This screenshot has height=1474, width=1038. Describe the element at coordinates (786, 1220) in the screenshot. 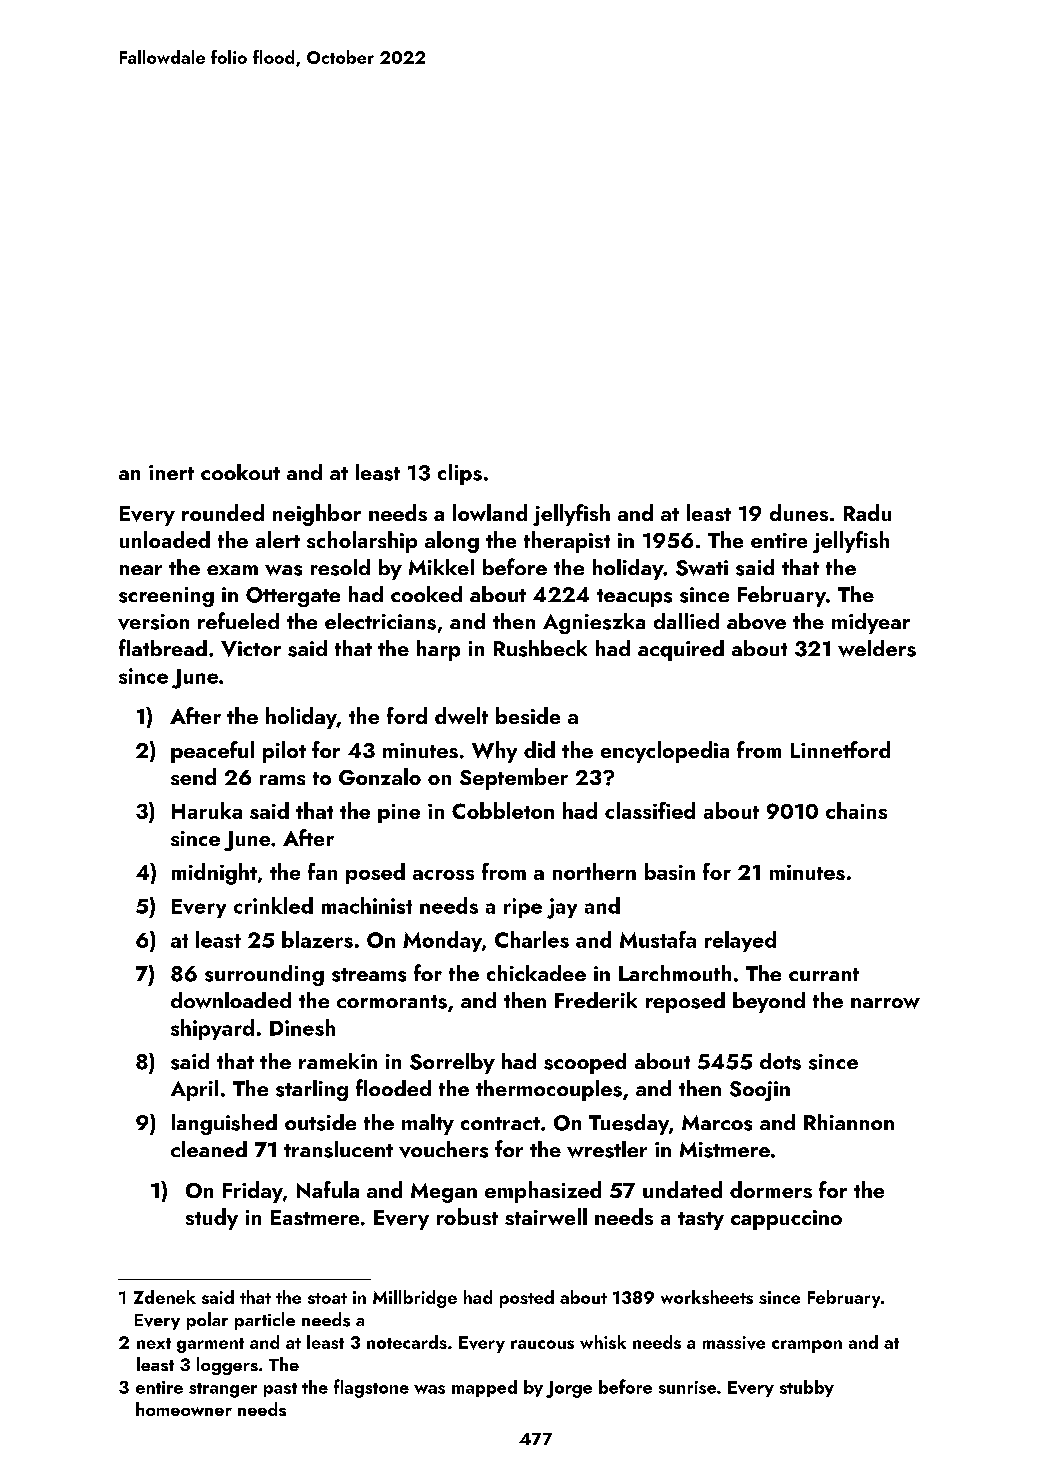

I see `cappuccino` at that location.
